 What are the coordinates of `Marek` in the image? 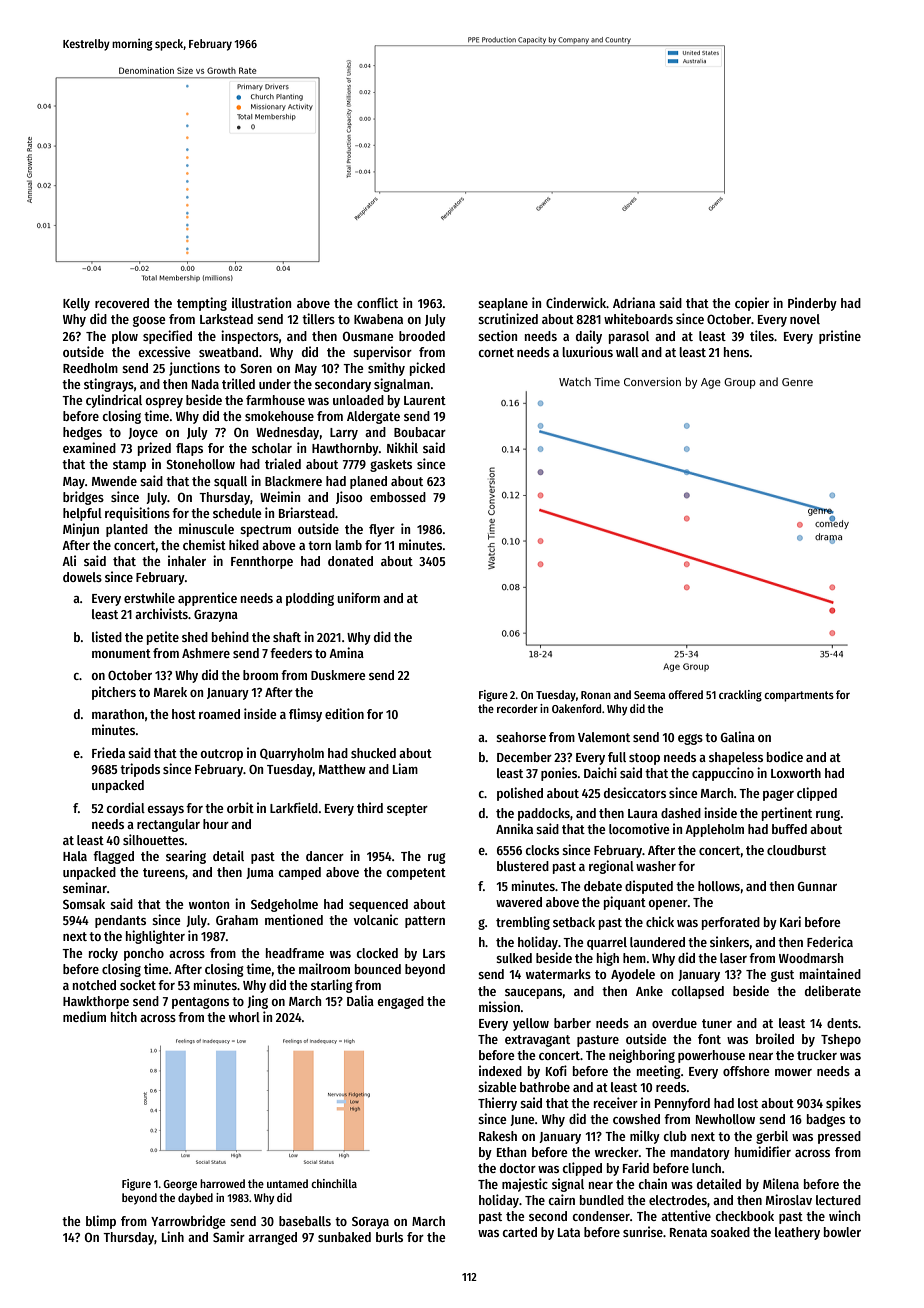 It's located at (170, 692).
